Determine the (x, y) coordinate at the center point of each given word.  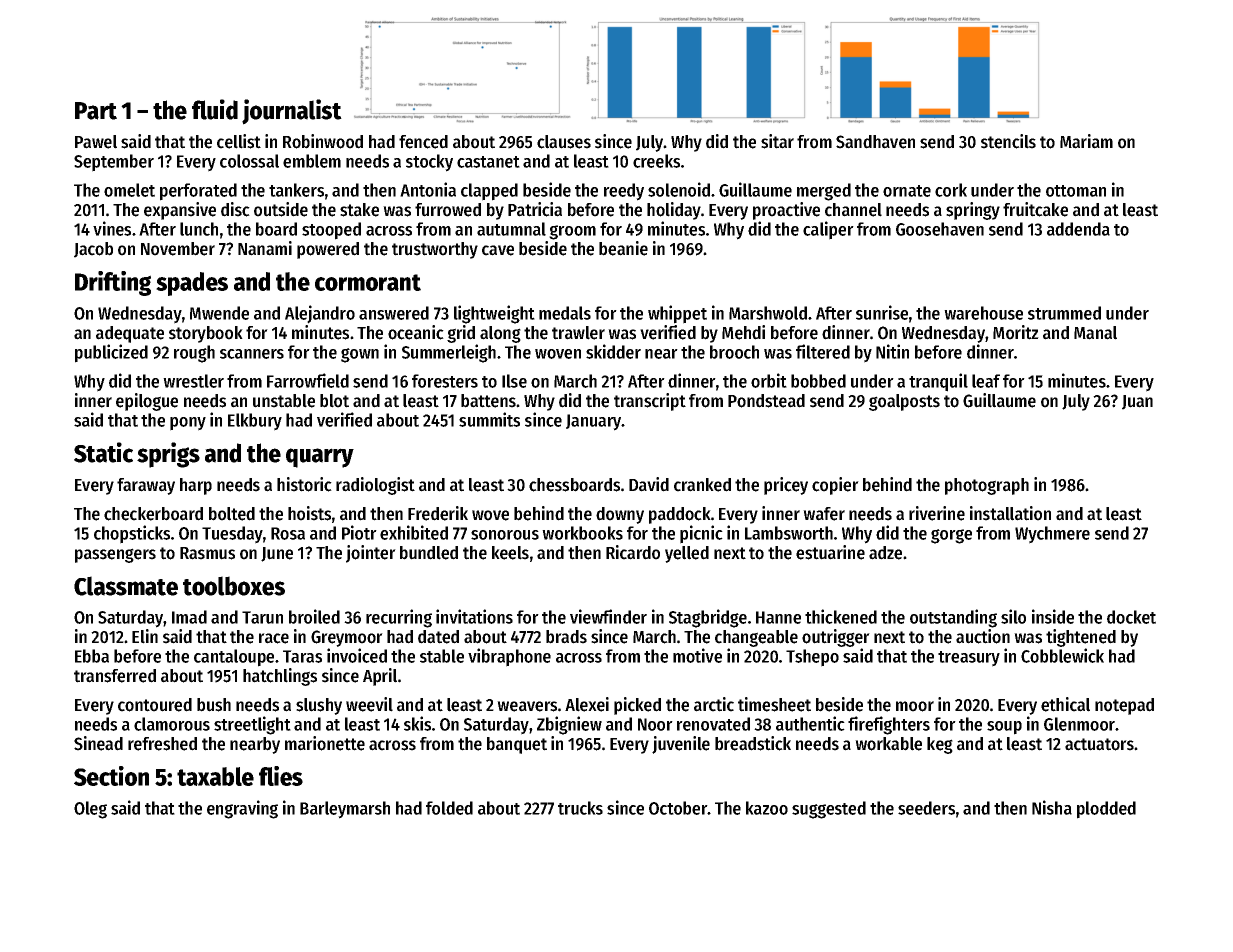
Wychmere (1052, 535)
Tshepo (812, 658)
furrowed (448, 210)
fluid (215, 109)
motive (697, 655)
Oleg (90, 810)
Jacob (93, 250)
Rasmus (207, 553)
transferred (115, 676)
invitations (474, 616)
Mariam (1086, 141)
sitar (777, 141)
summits (489, 419)
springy (973, 211)
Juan (1137, 402)
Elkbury (255, 422)
